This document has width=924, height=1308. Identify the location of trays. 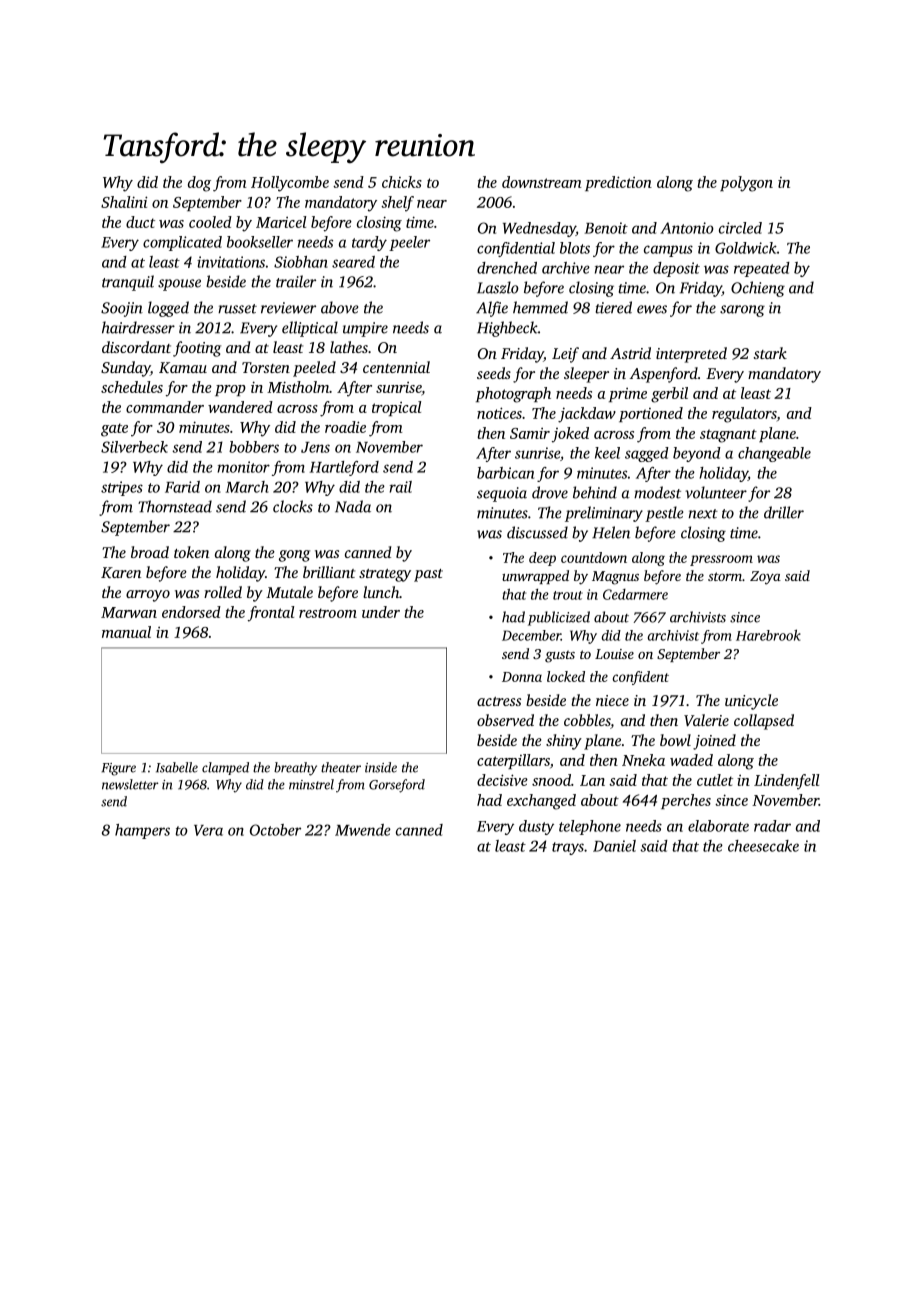
(568, 848).
